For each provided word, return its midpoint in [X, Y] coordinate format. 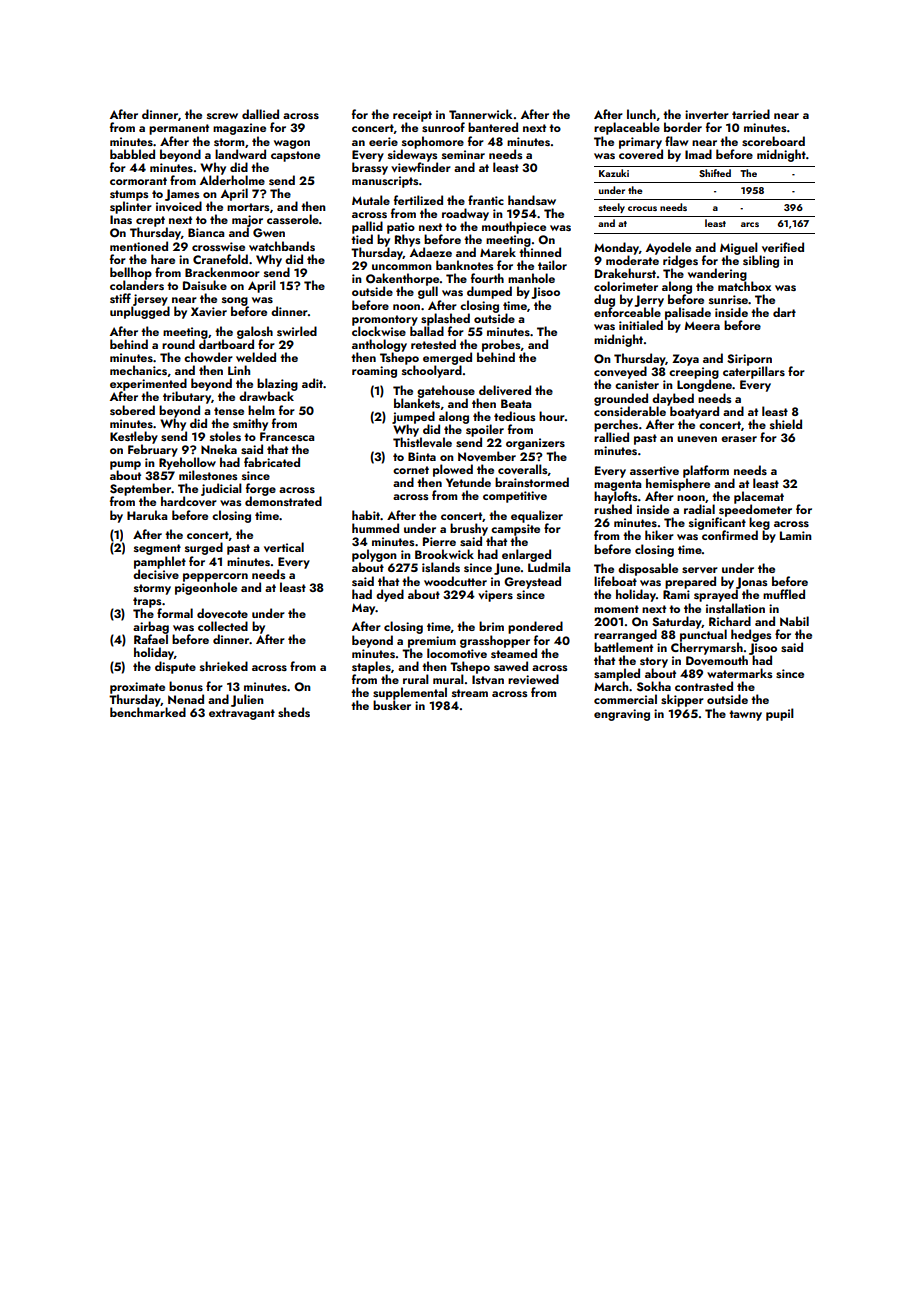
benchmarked [148, 712]
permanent [179, 129]
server [700, 570]
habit [366, 515]
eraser [739, 439]
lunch [641, 114]
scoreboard [773, 141]
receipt [412, 116]
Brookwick [444, 554]
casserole [293, 219]
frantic [486, 200]
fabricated [272, 462]
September [140, 489]
